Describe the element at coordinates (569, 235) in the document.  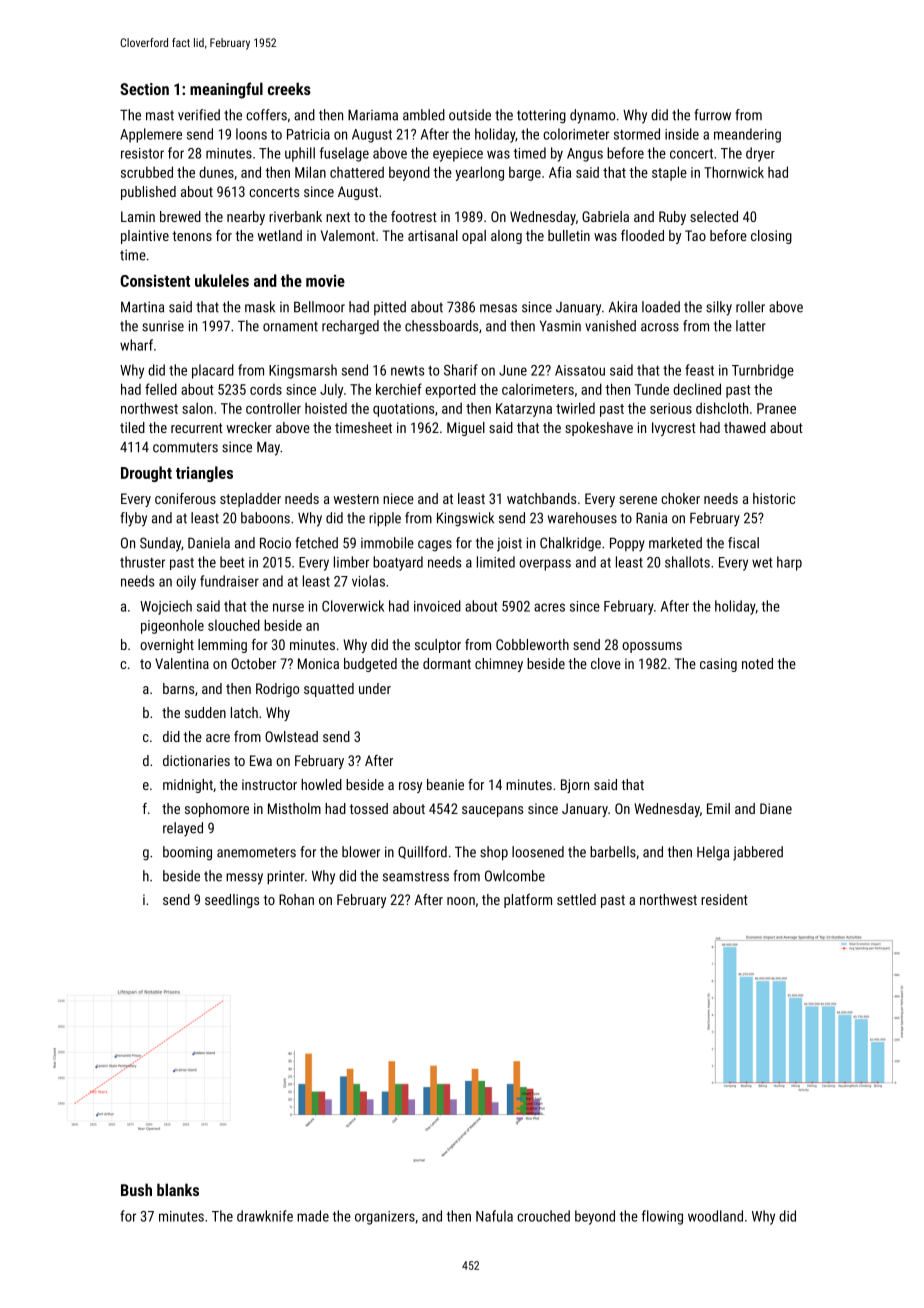
I see `bulletin` at that location.
